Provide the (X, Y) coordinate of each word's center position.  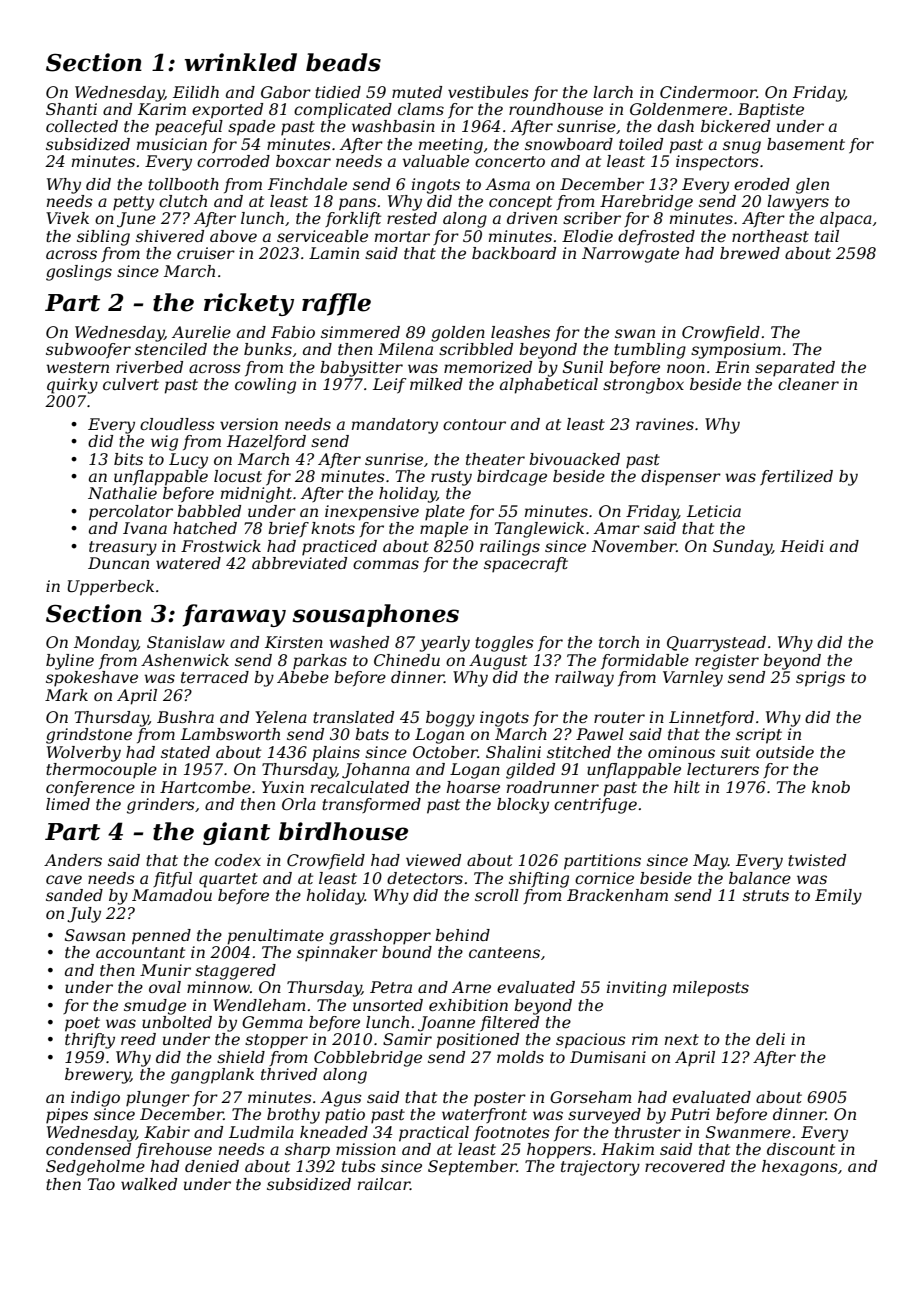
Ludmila (261, 1132)
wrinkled (241, 62)
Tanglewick (539, 530)
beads (343, 62)
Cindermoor (708, 92)
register (727, 662)
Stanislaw (186, 642)
